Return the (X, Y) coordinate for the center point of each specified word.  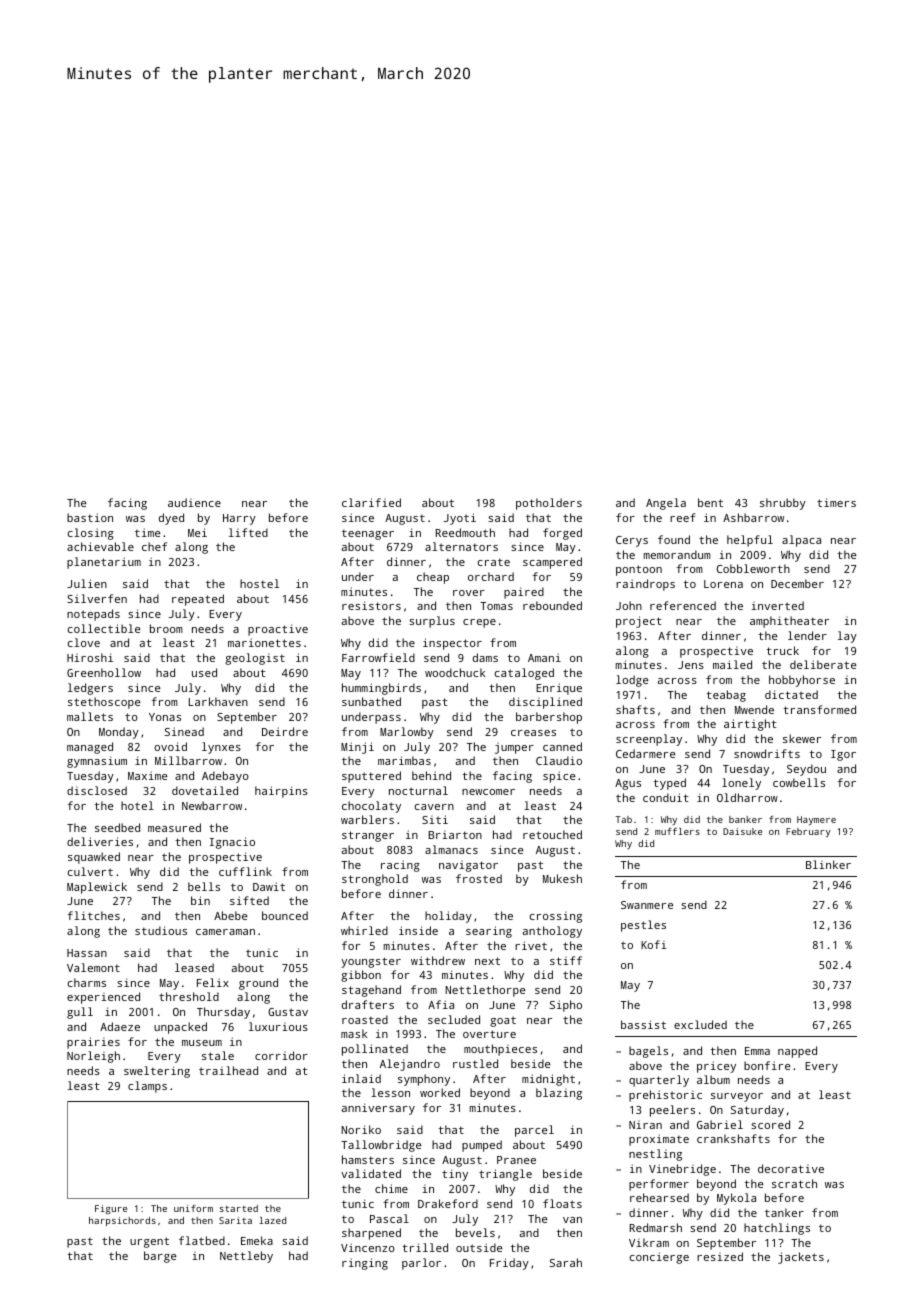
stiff (566, 960)
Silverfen (97, 598)
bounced (285, 915)
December (797, 583)
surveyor (737, 1097)
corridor (281, 1055)
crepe (479, 623)
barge (160, 1257)
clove (84, 642)
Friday (509, 1264)
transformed (819, 709)
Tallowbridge (381, 1146)
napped (797, 1052)
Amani (544, 657)
